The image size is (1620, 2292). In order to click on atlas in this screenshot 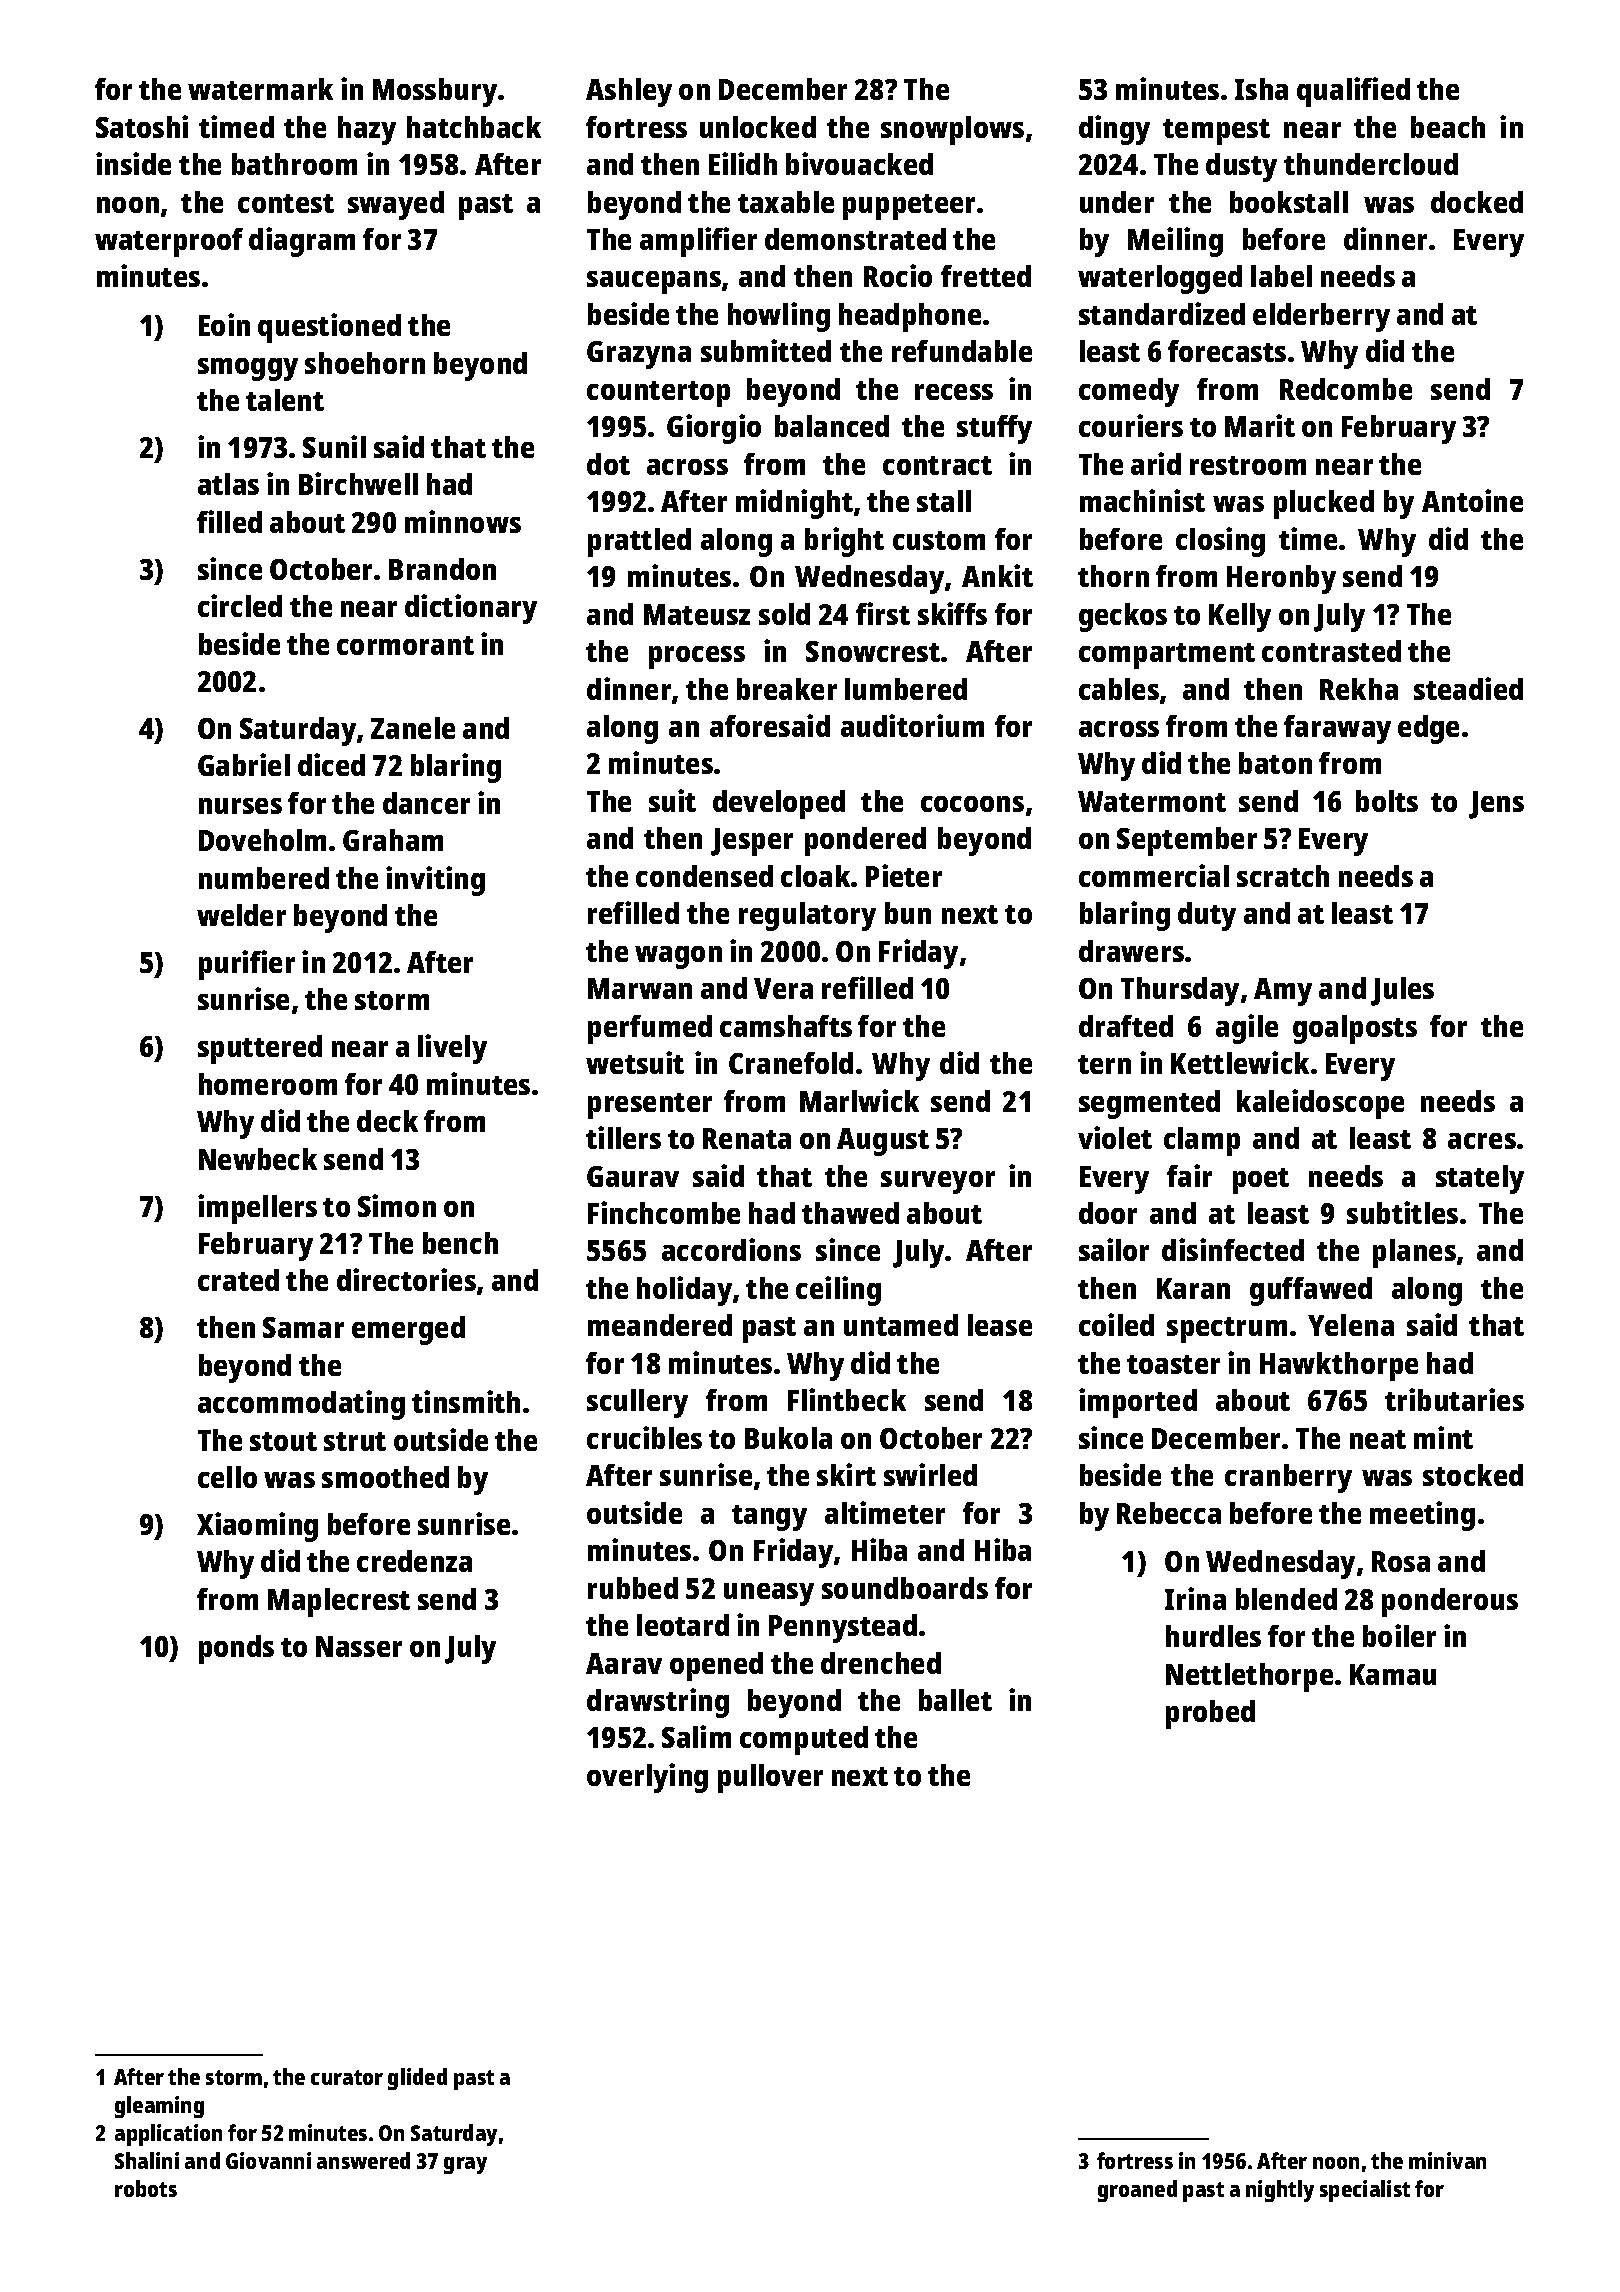, I will do `click(228, 484)`.
